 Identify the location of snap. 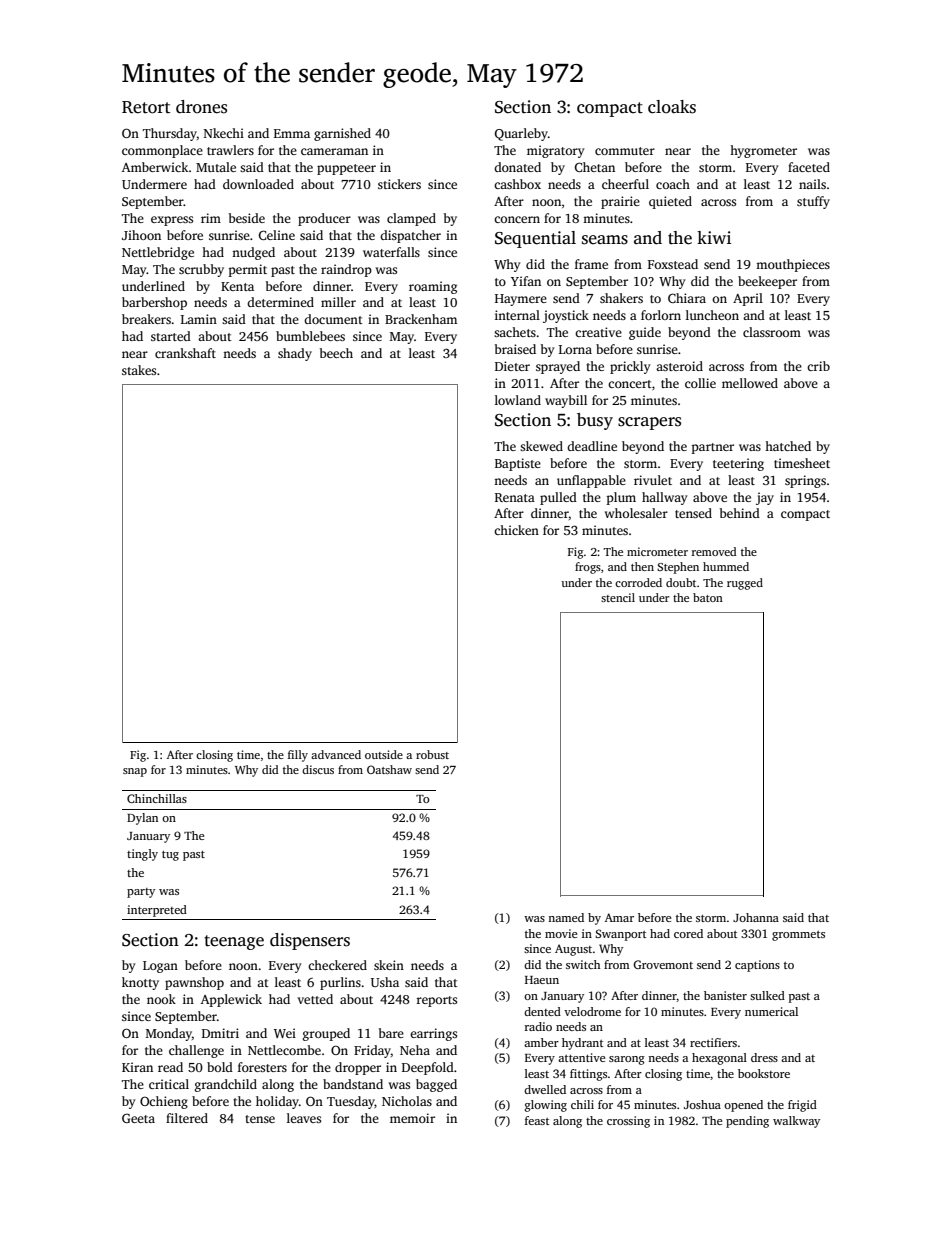
(135, 772).
